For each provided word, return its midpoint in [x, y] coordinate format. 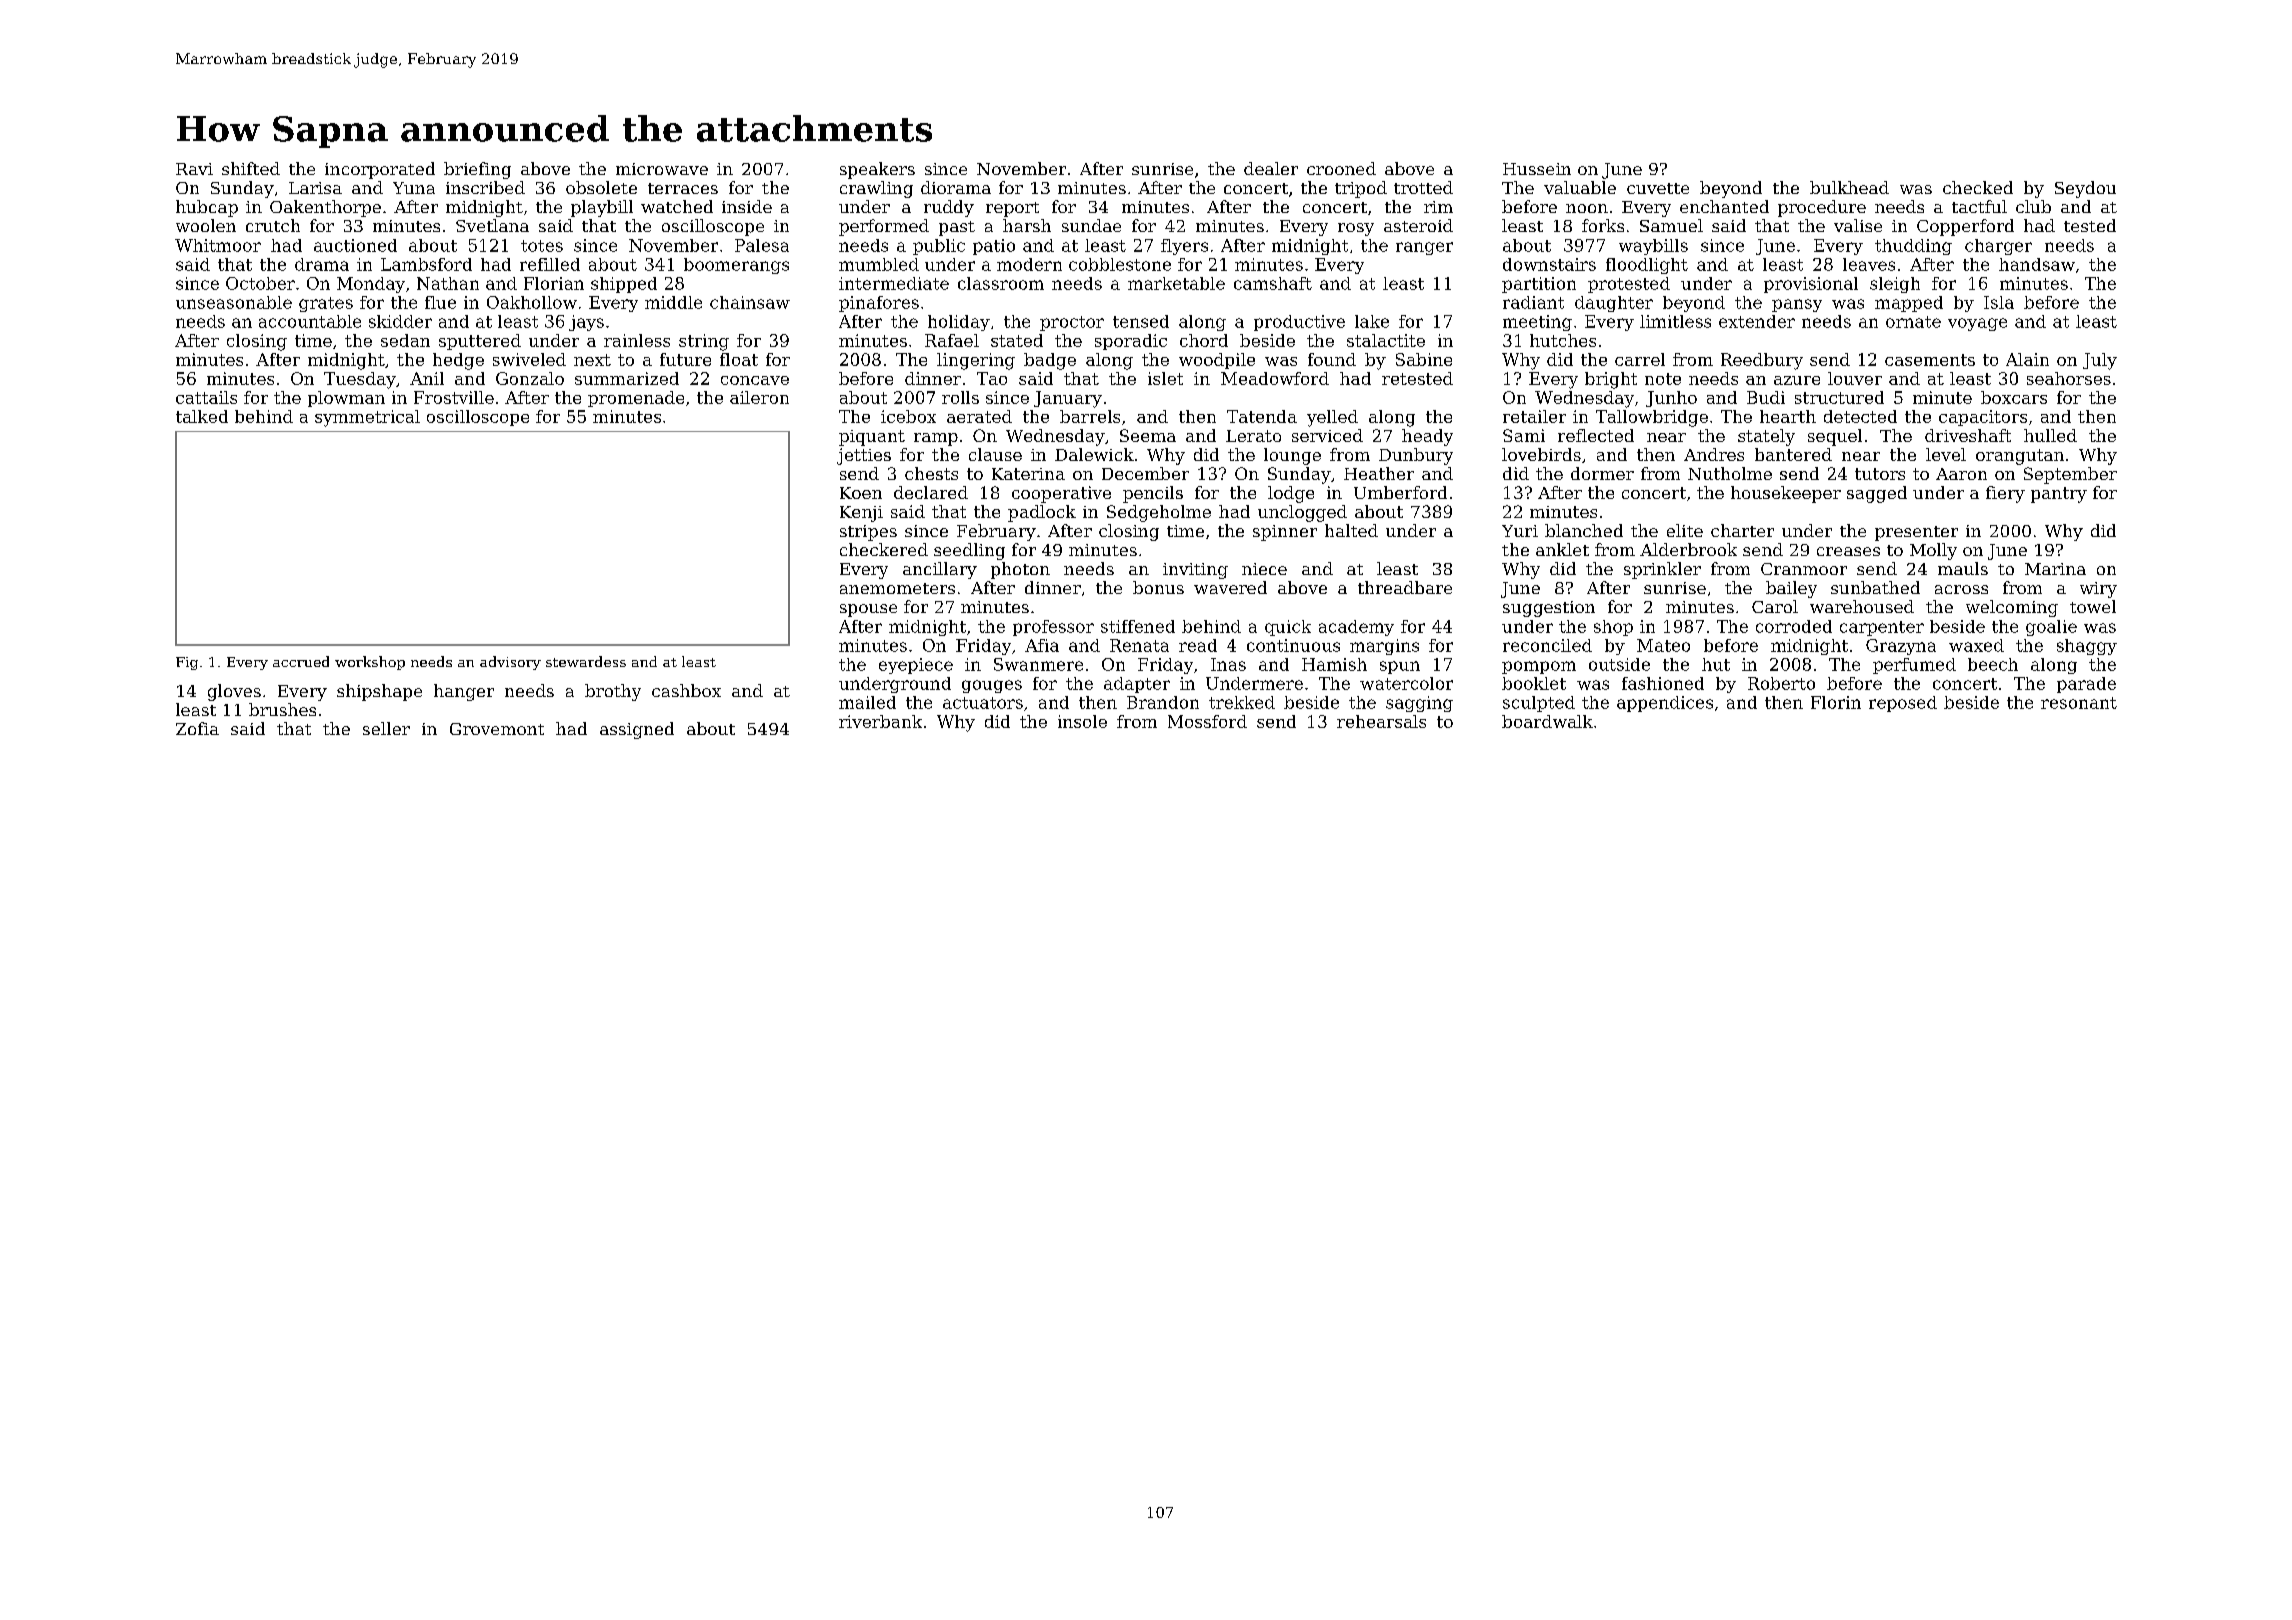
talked [202, 416]
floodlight [1647, 266]
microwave [662, 169]
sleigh [1895, 285]
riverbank [880, 721]
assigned [637, 730]
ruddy [949, 208]
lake [1372, 321]
